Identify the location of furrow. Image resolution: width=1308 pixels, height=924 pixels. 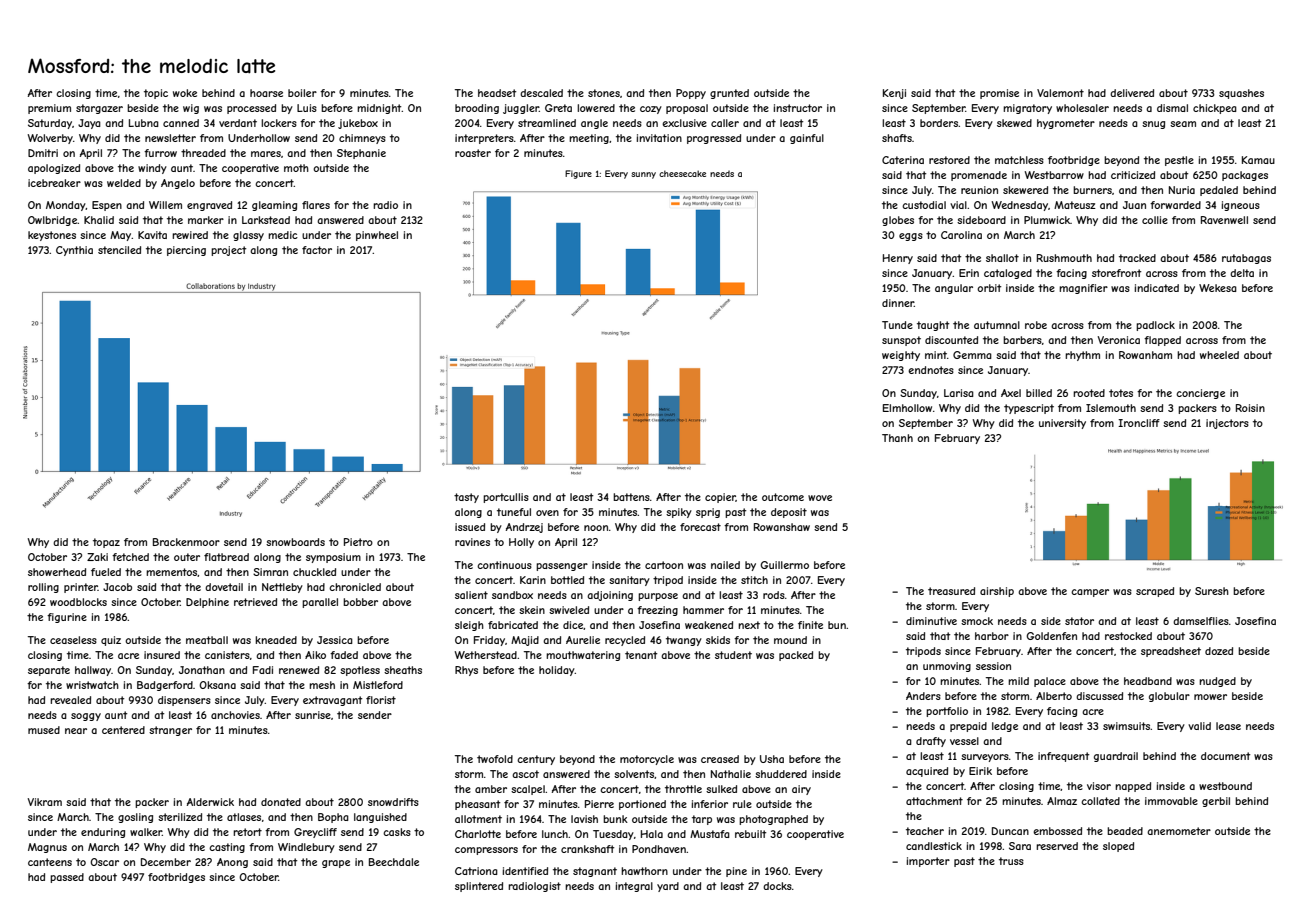
(160, 153).
